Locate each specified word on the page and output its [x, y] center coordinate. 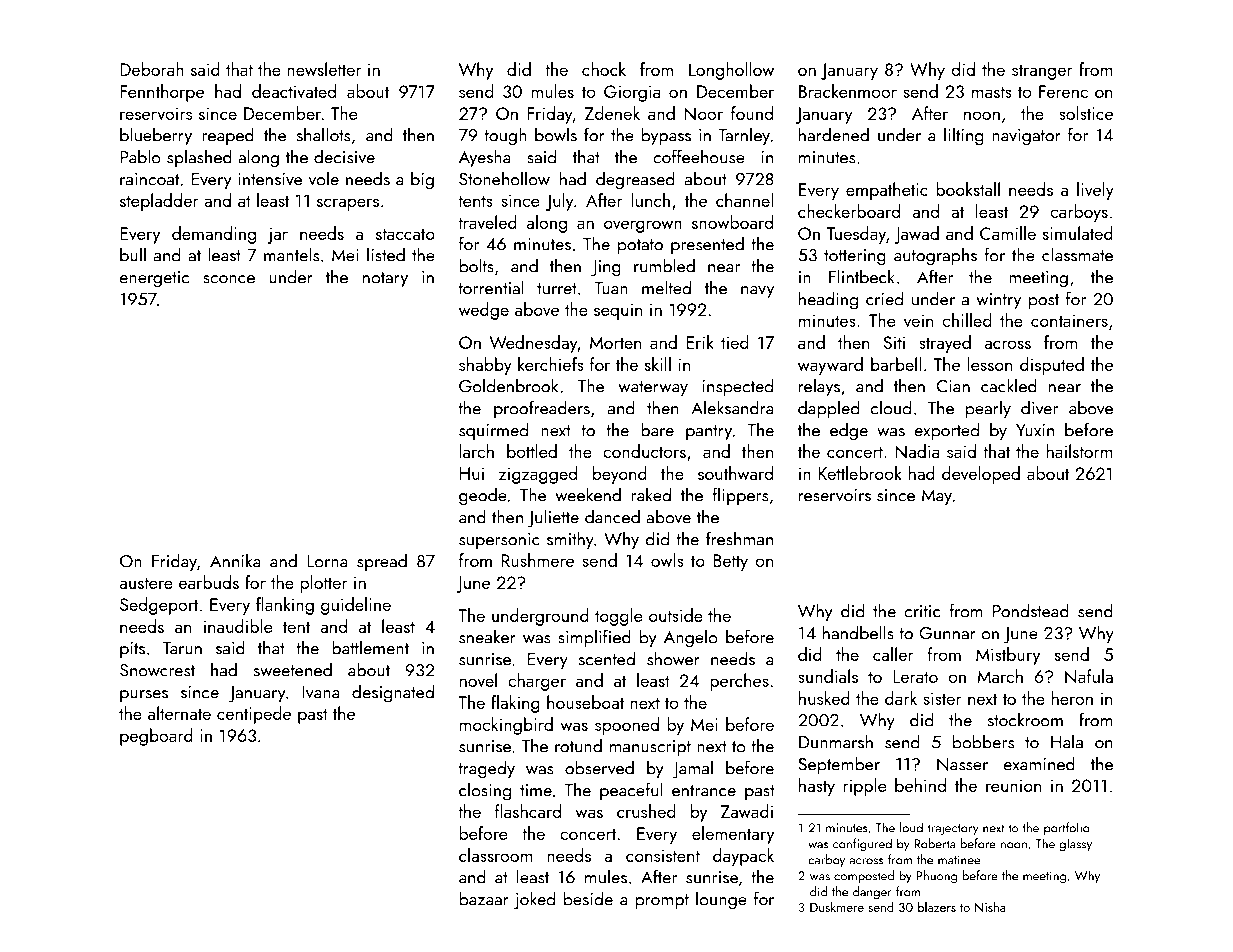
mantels [291, 254]
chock [604, 69]
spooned [627, 726]
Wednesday [534, 344]
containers [1069, 320]
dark [901, 698]
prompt [662, 902]
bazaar [484, 898]
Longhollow [731, 71]
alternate [179, 713]
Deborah [152, 69]
